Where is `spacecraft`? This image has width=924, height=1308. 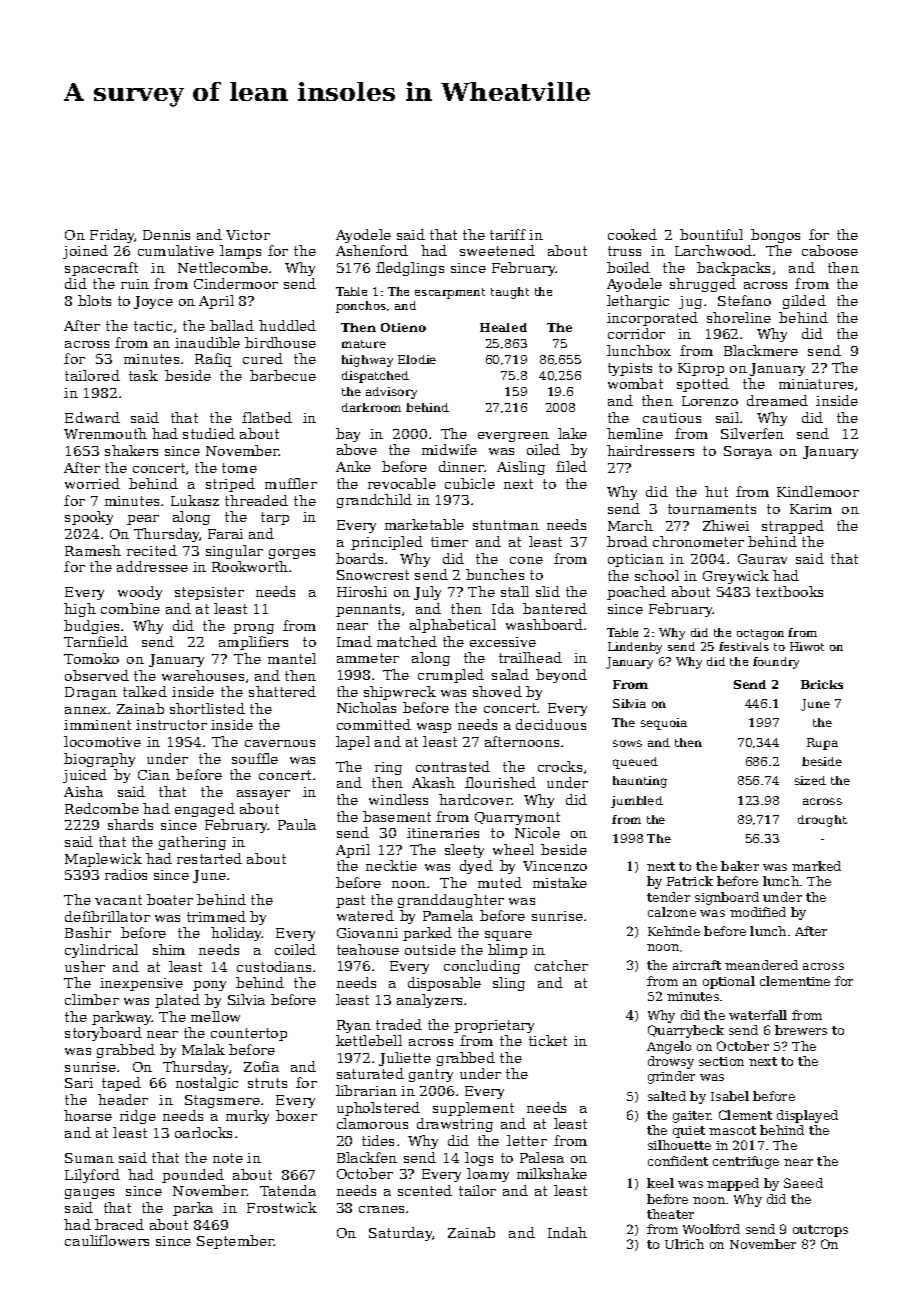
spacecraft is located at coordinates (101, 269).
